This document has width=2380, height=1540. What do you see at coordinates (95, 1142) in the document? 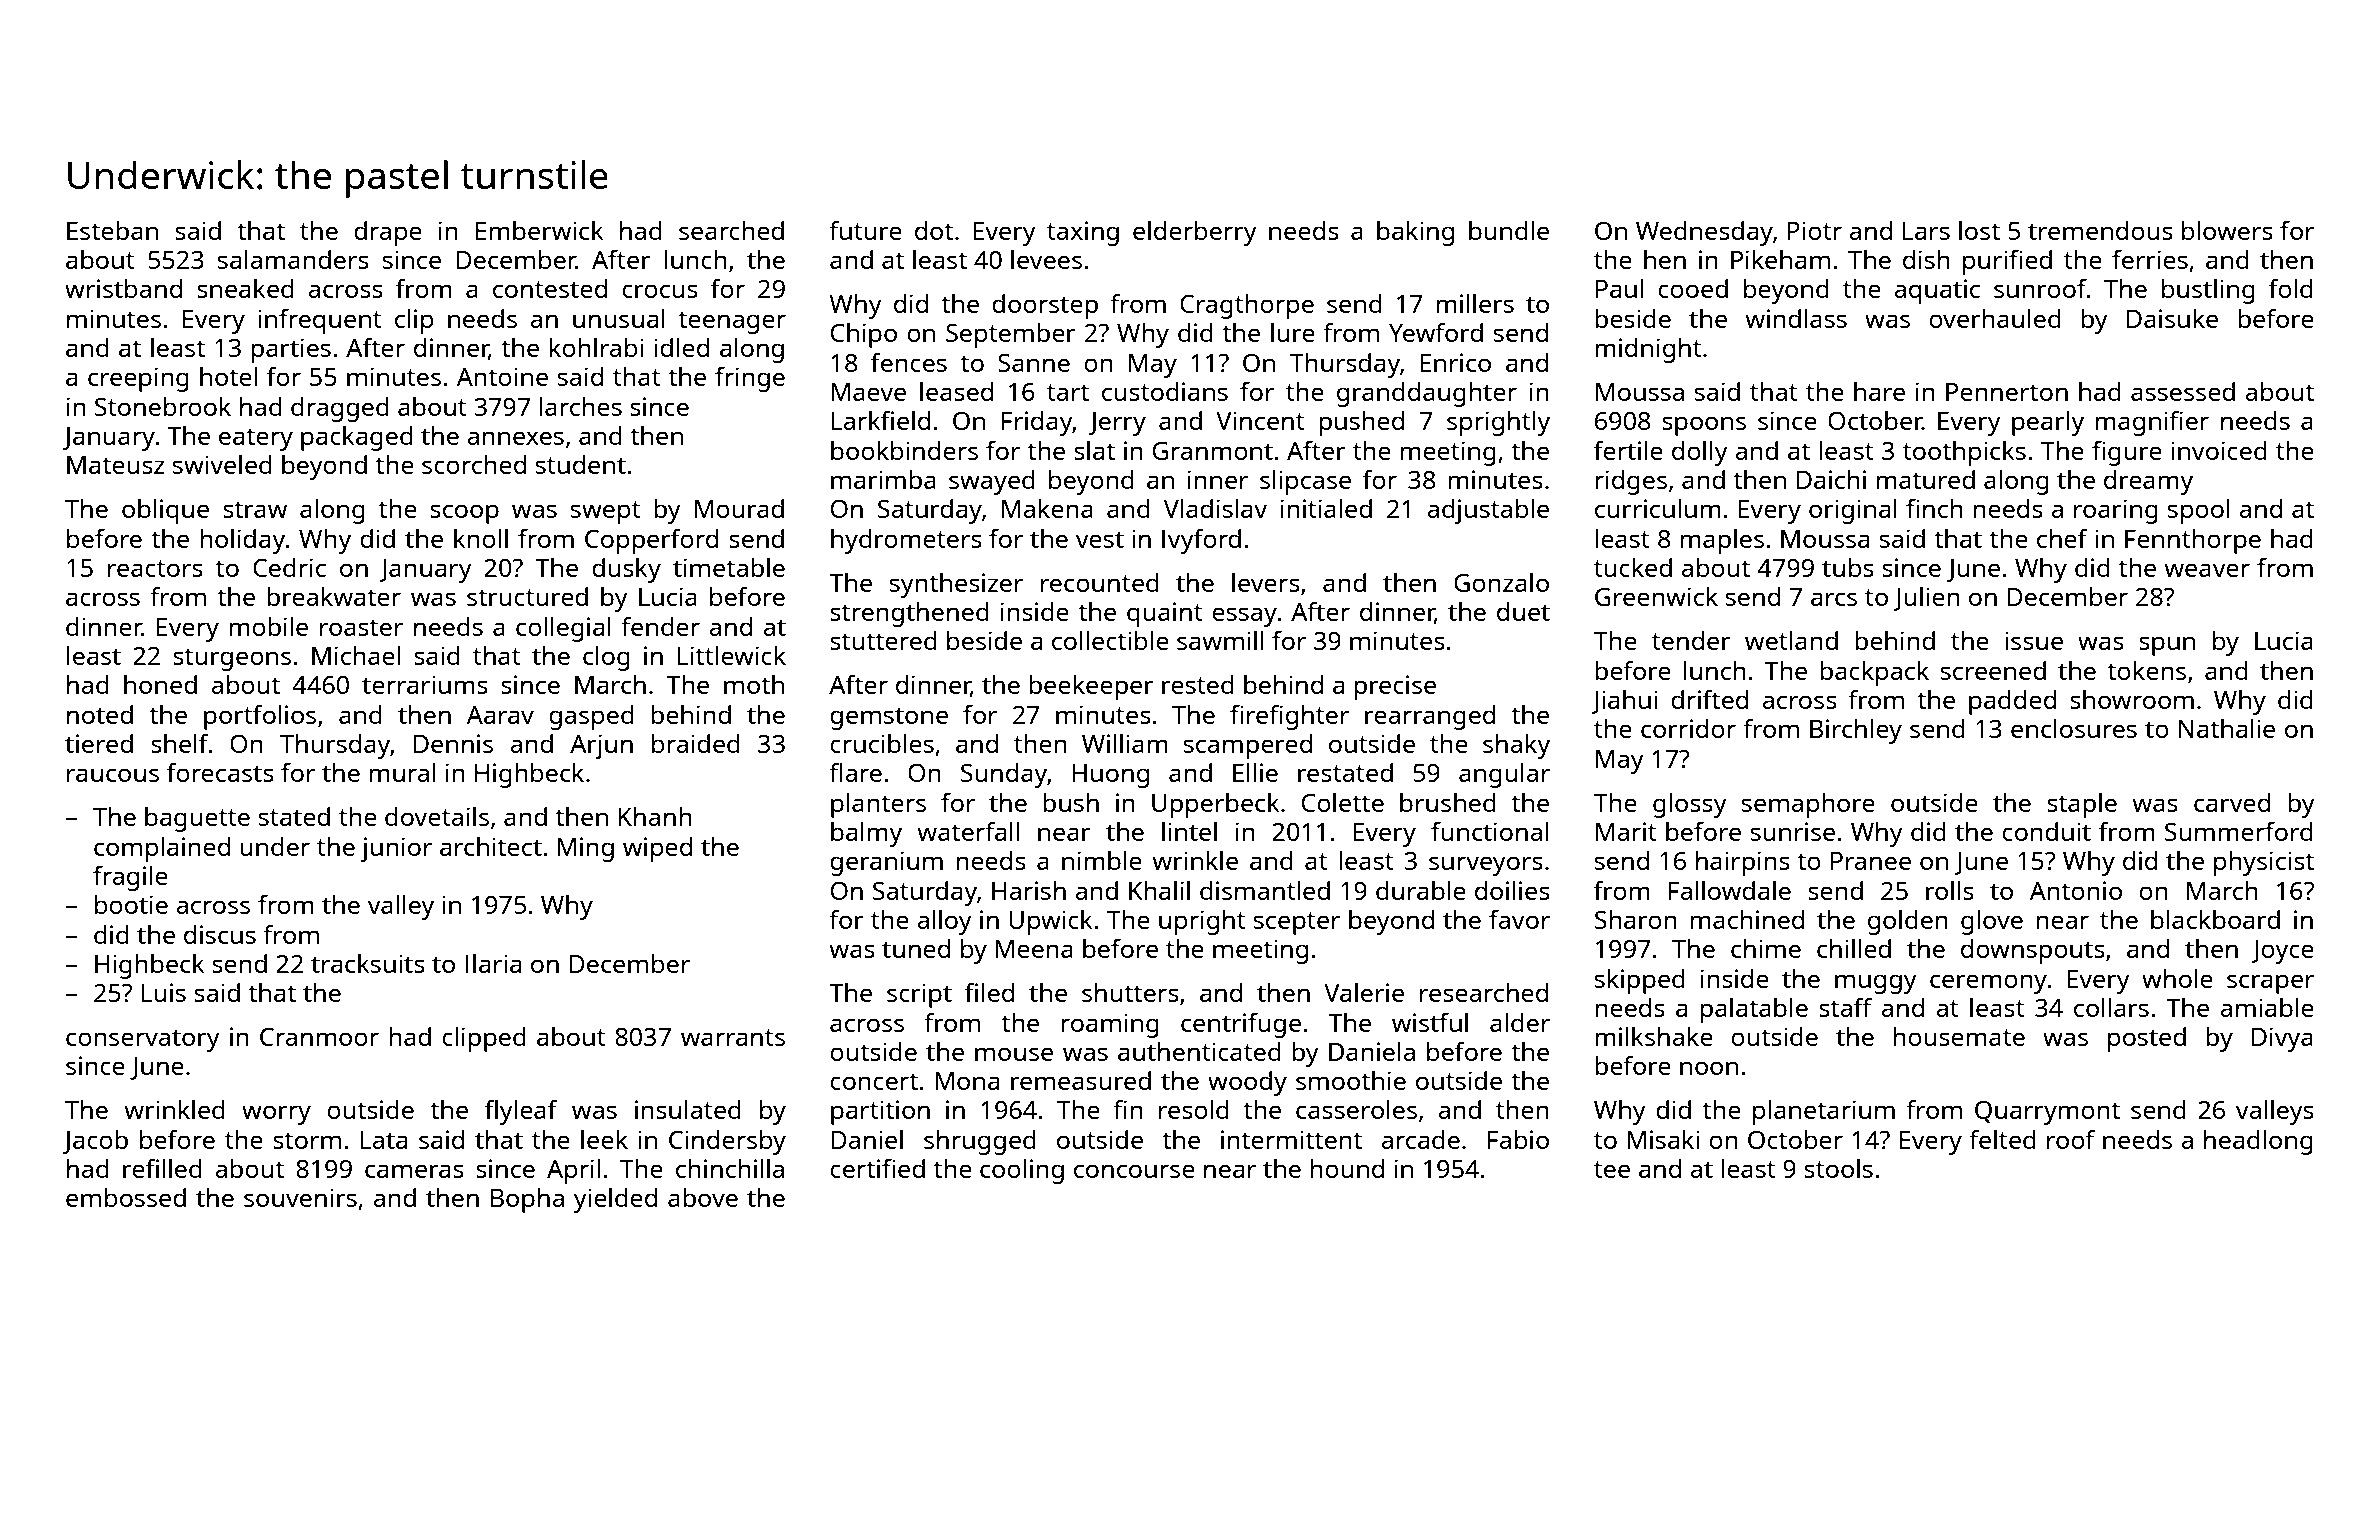
I see `Jacob` at bounding box center [95, 1142].
